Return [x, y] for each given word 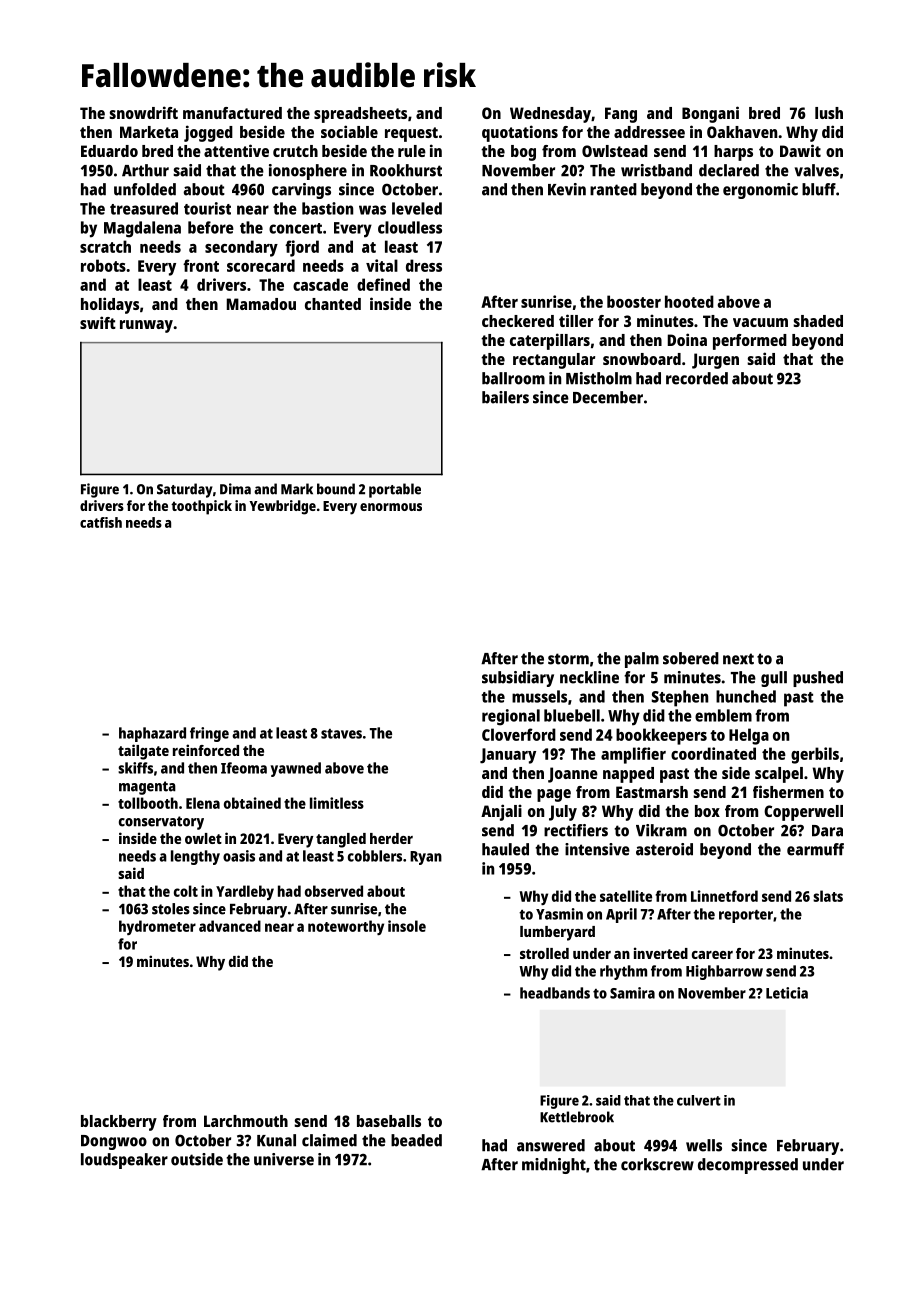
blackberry [119, 1123]
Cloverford [519, 734]
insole [407, 926]
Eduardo [109, 151]
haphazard [152, 734]
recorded [697, 378]
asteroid [664, 849]
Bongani [710, 114]
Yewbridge [282, 507]
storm [568, 659]
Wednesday [550, 115]
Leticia [787, 993]
